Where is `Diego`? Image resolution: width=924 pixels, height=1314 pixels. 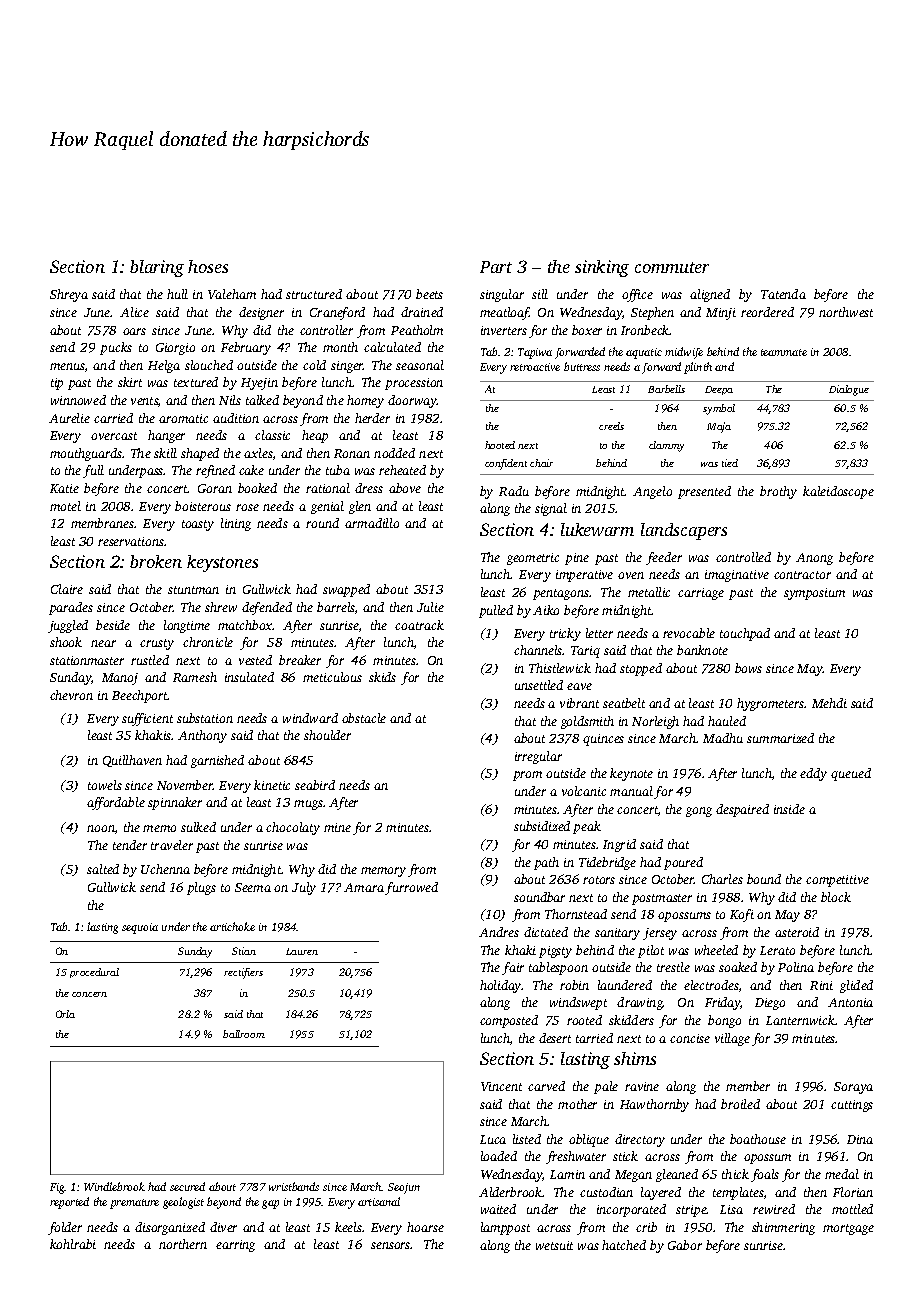 Diego is located at coordinates (770, 1004).
